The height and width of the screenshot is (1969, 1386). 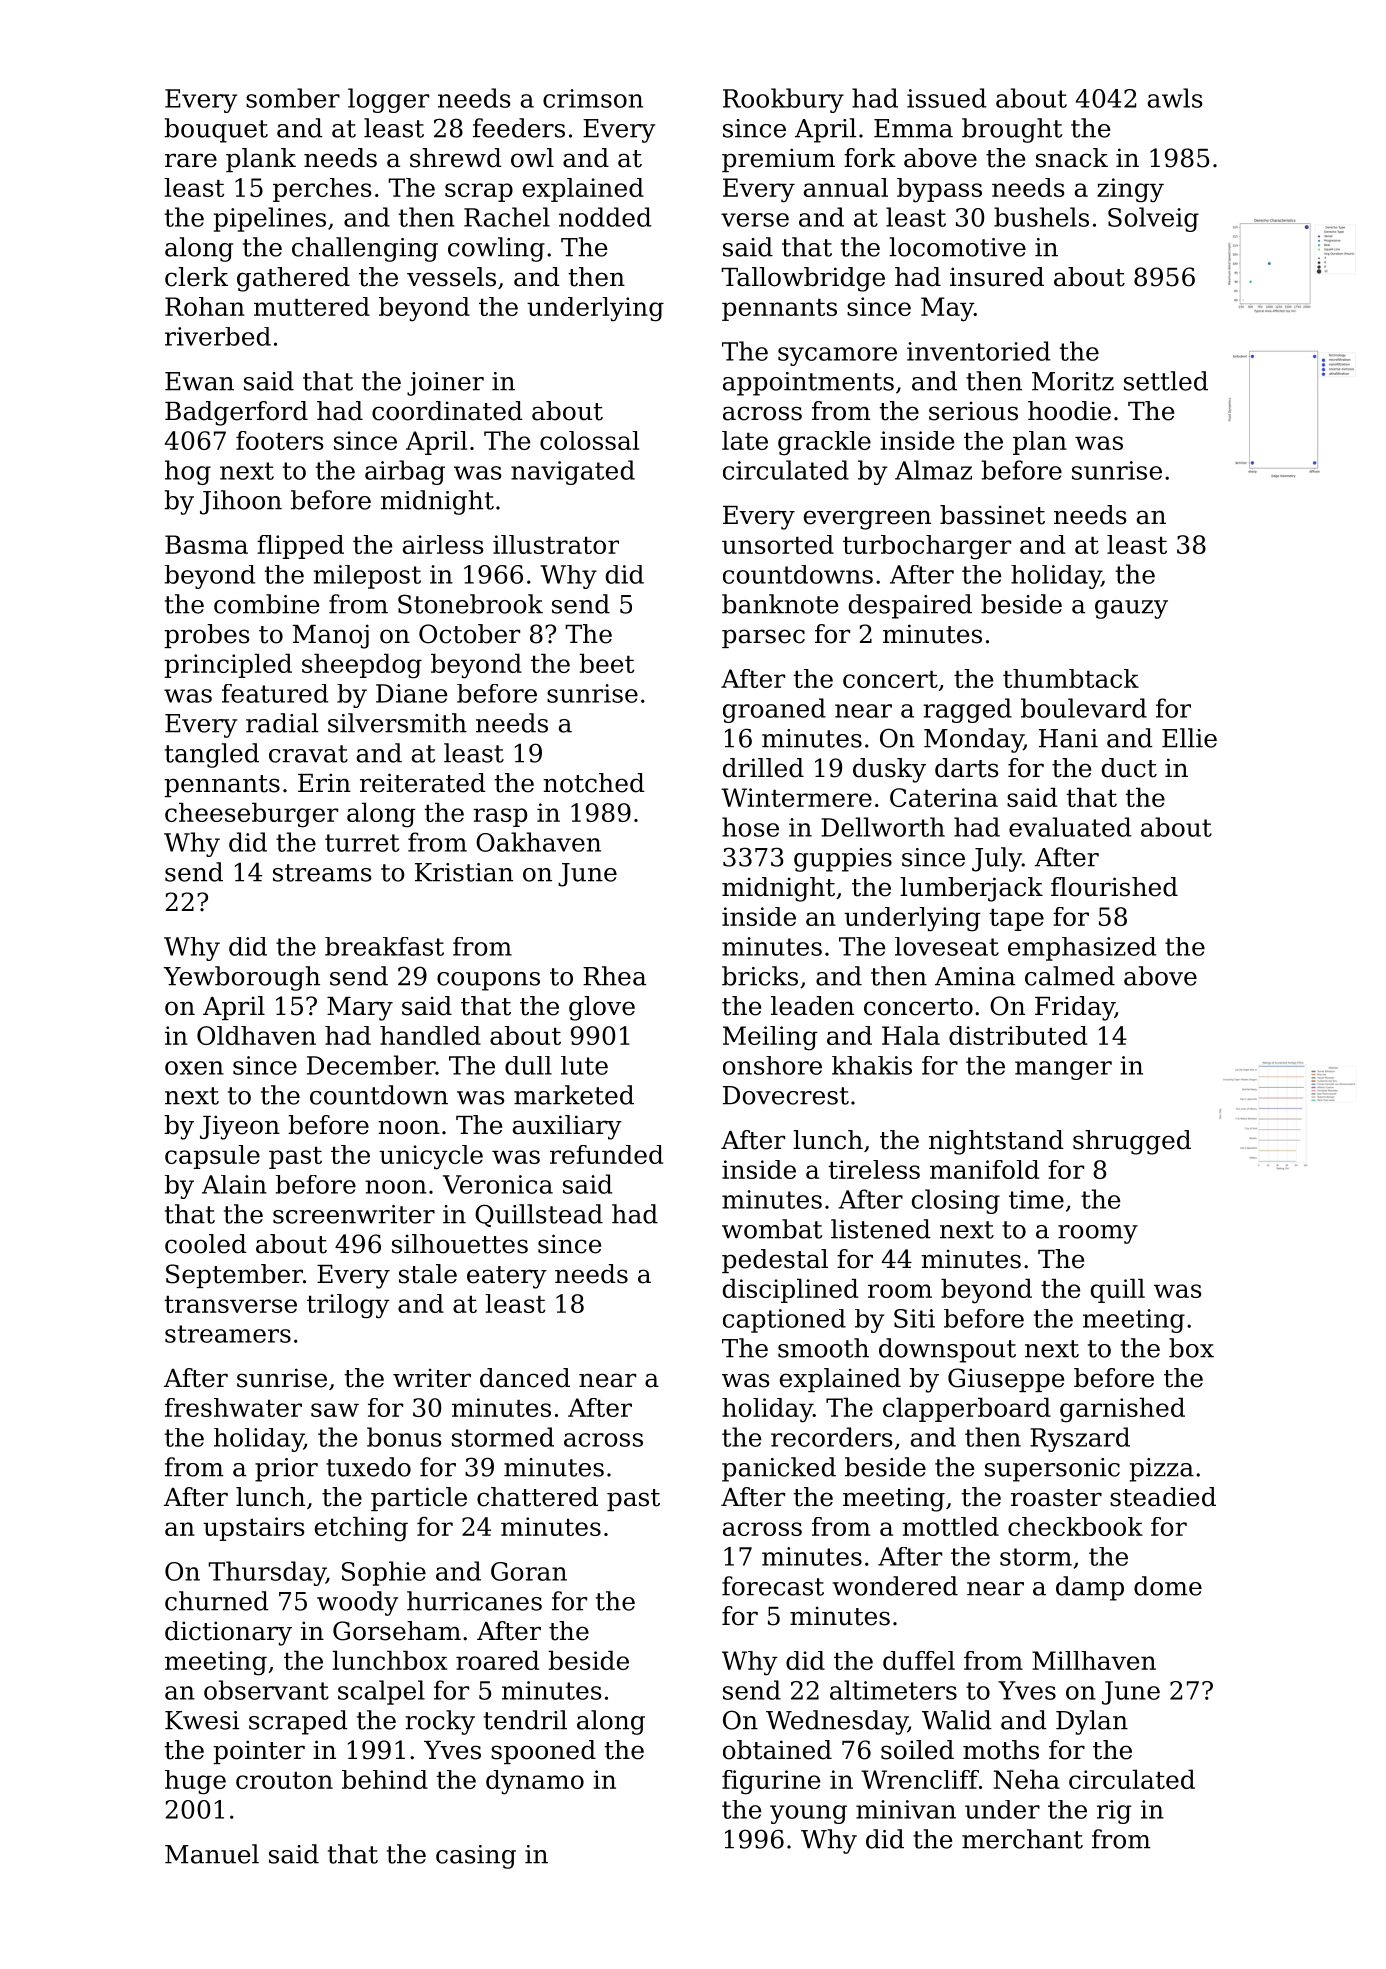 I want to click on awls, so click(x=1175, y=98).
